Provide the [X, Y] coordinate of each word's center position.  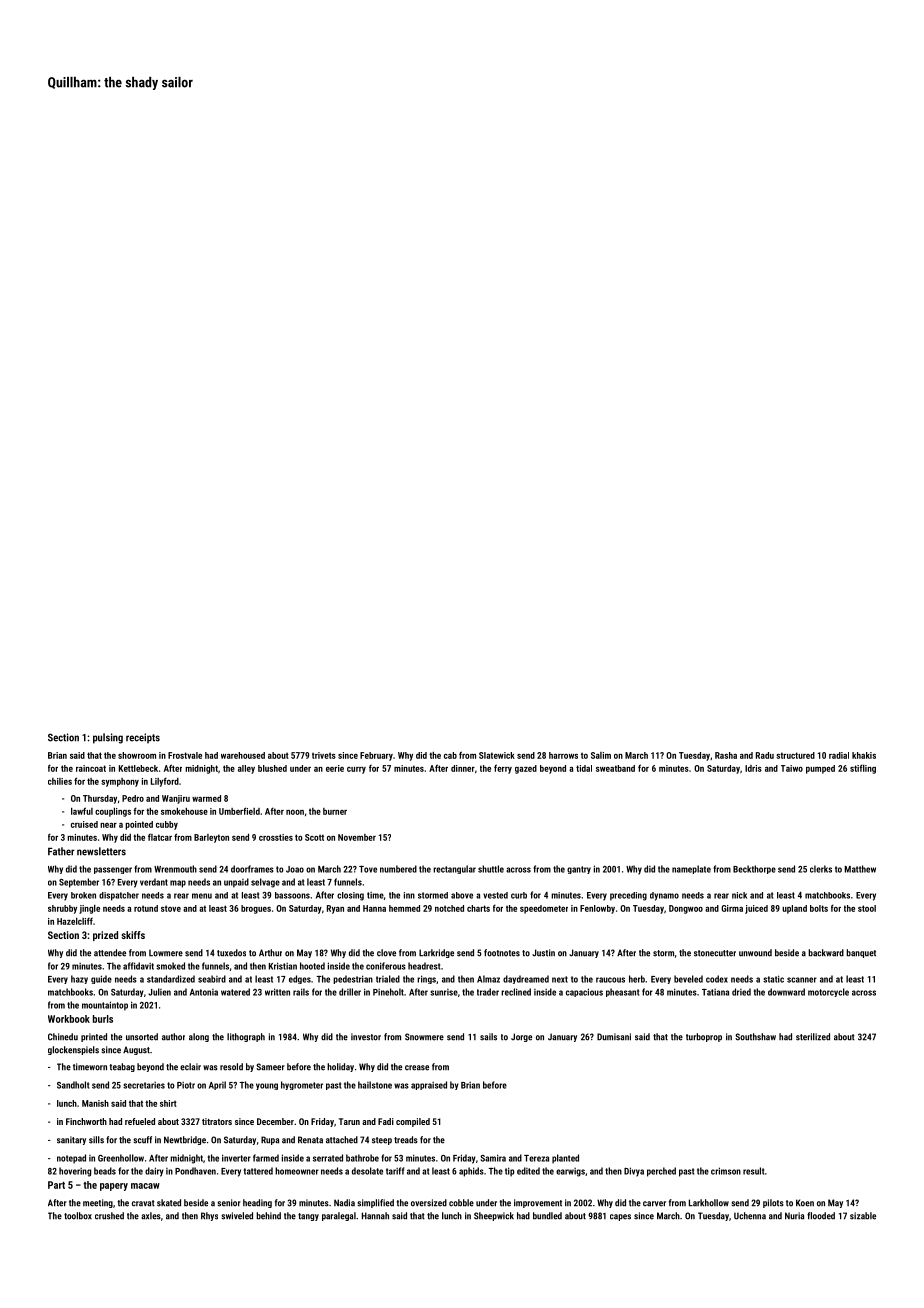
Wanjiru [176, 799]
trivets [324, 755]
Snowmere [424, 1037]
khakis [864, 755]
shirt [168, 1103]
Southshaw [755, 1037]
